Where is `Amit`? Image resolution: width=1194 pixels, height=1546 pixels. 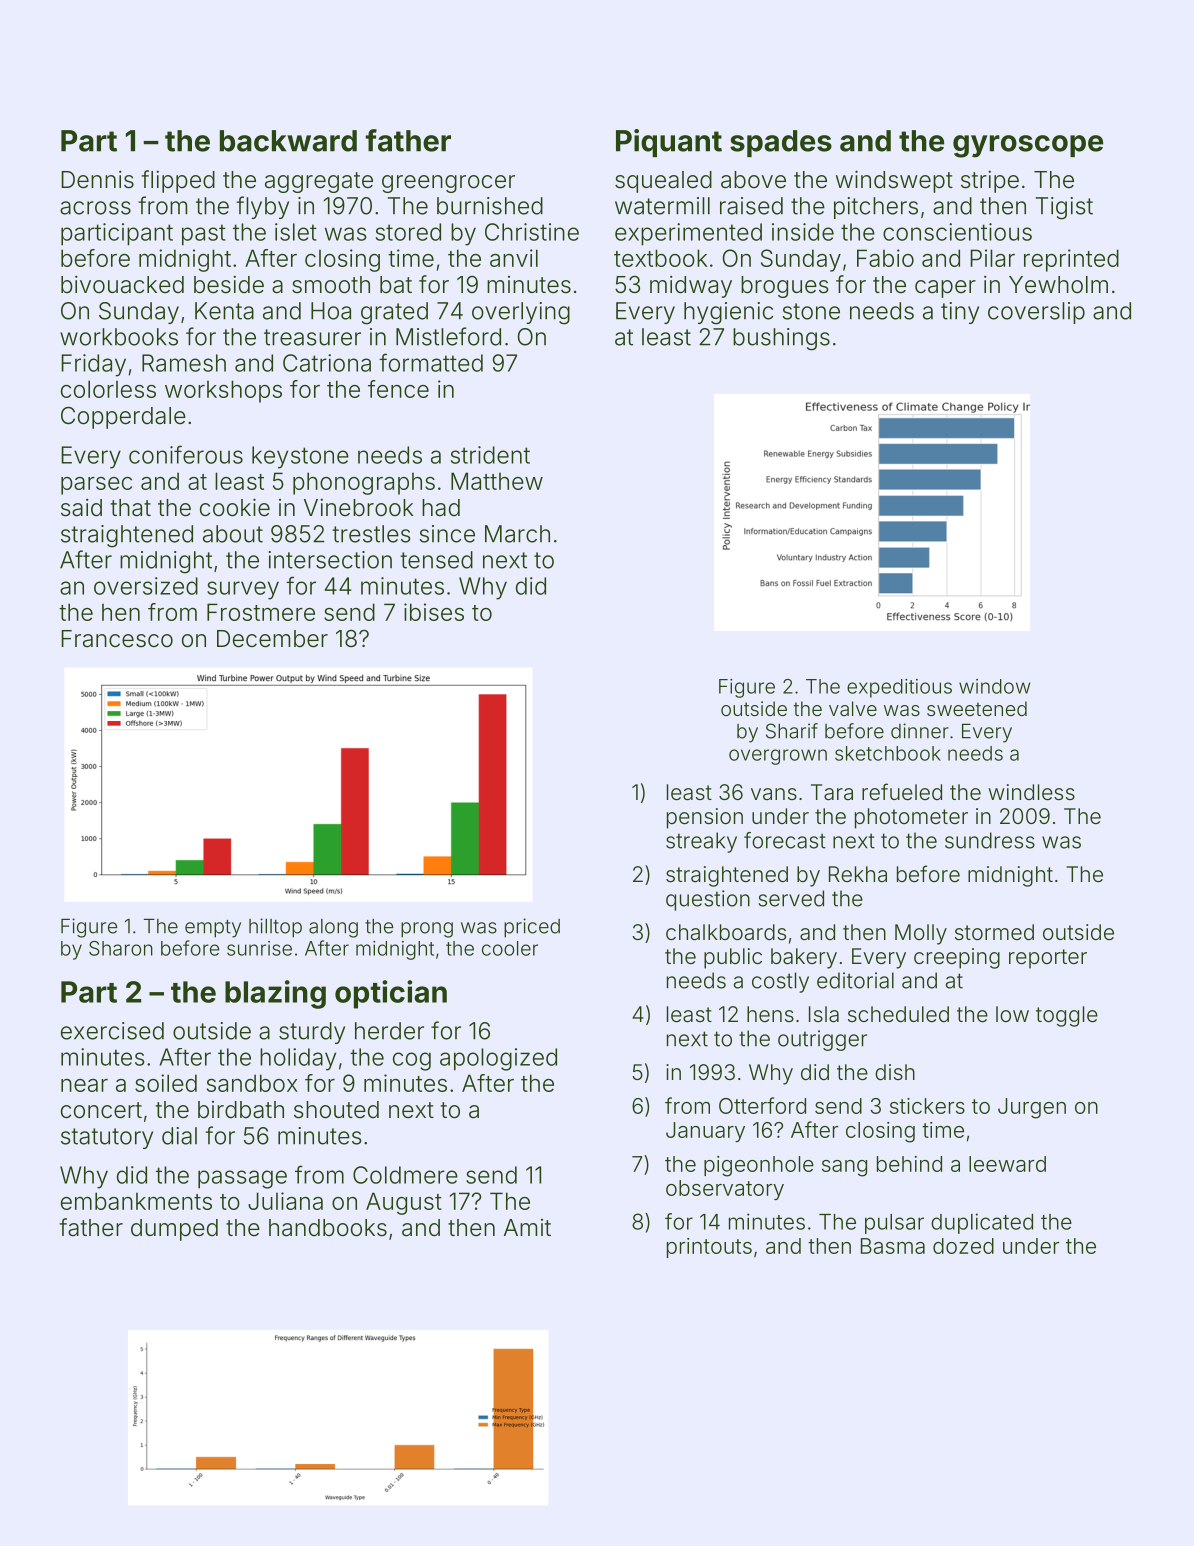 Amit is located at coordinates (527, 1227).
